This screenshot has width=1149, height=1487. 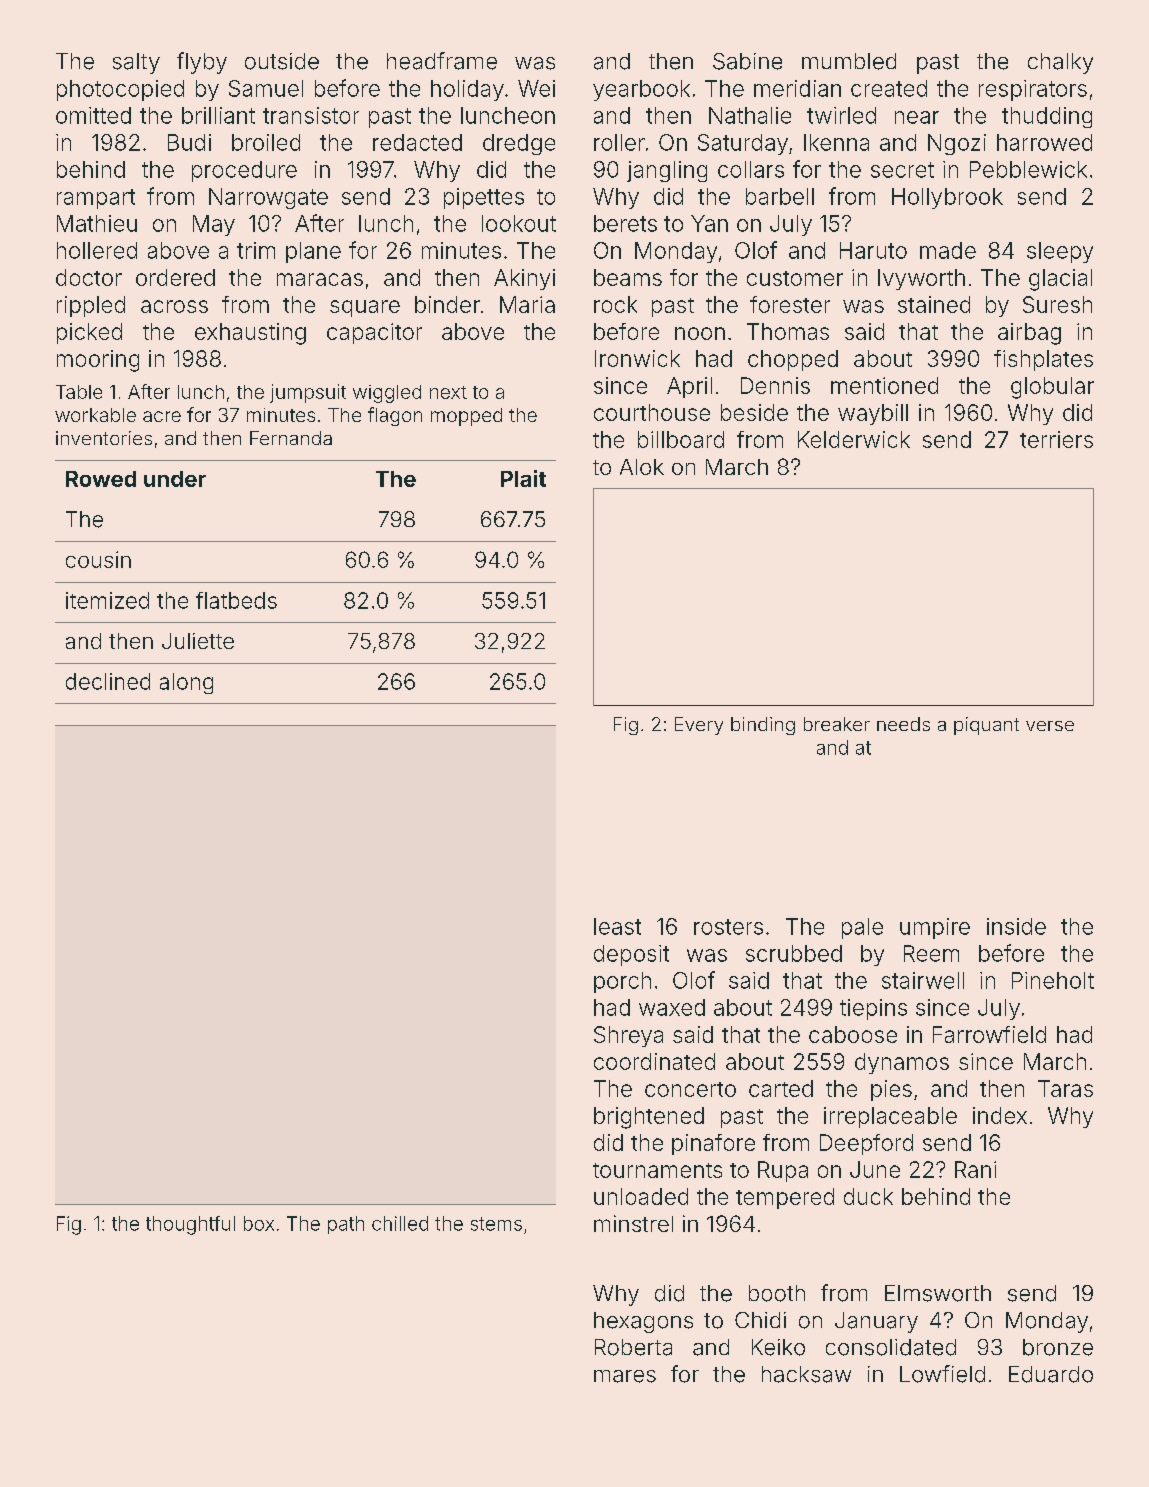 What do you see at coordinates (699, 726) in the screenshot?
I see `Every` at bounding box center [699, 726].
